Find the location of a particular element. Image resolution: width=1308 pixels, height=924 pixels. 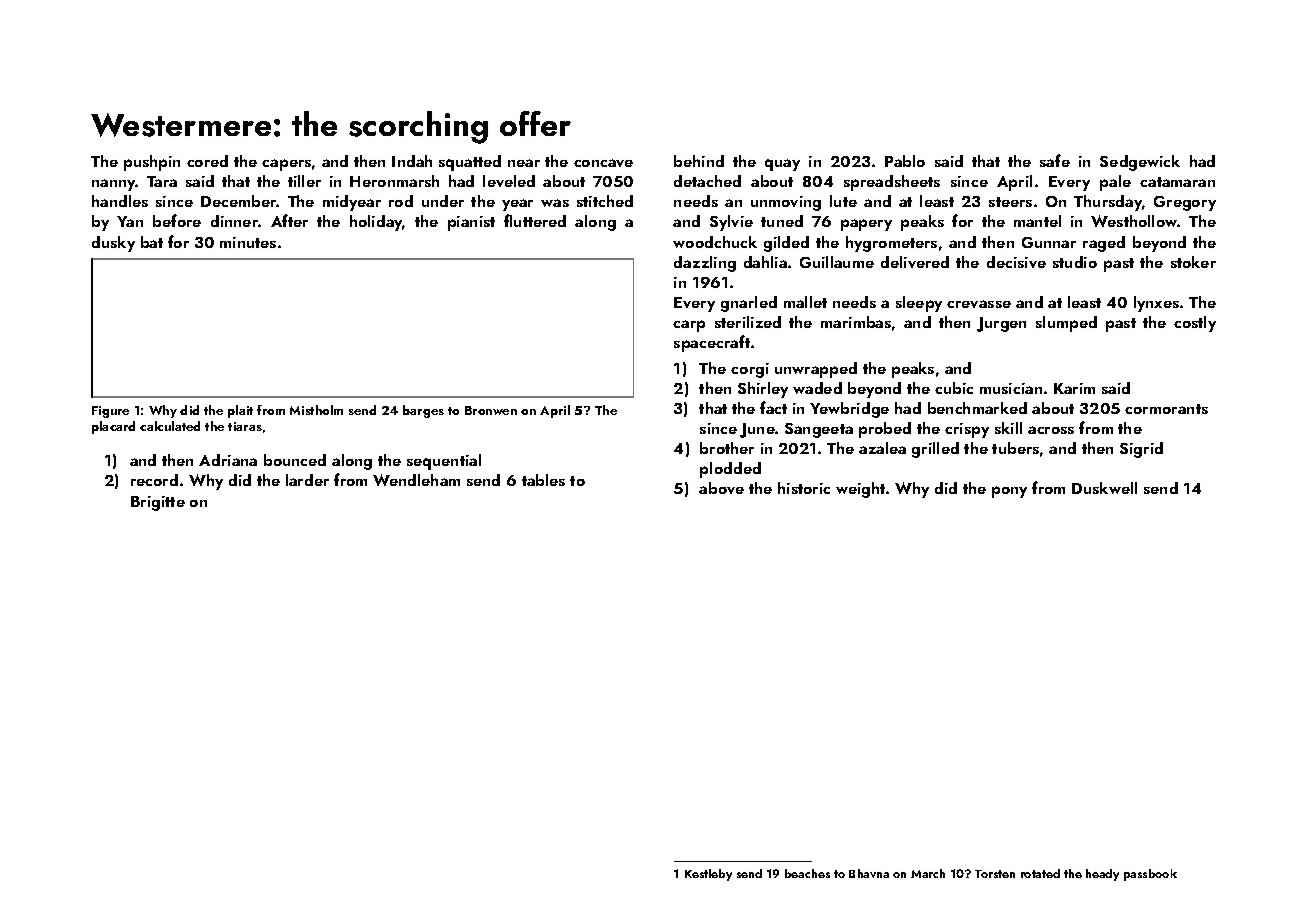

pushpin is located at coordinates (152, 163).
